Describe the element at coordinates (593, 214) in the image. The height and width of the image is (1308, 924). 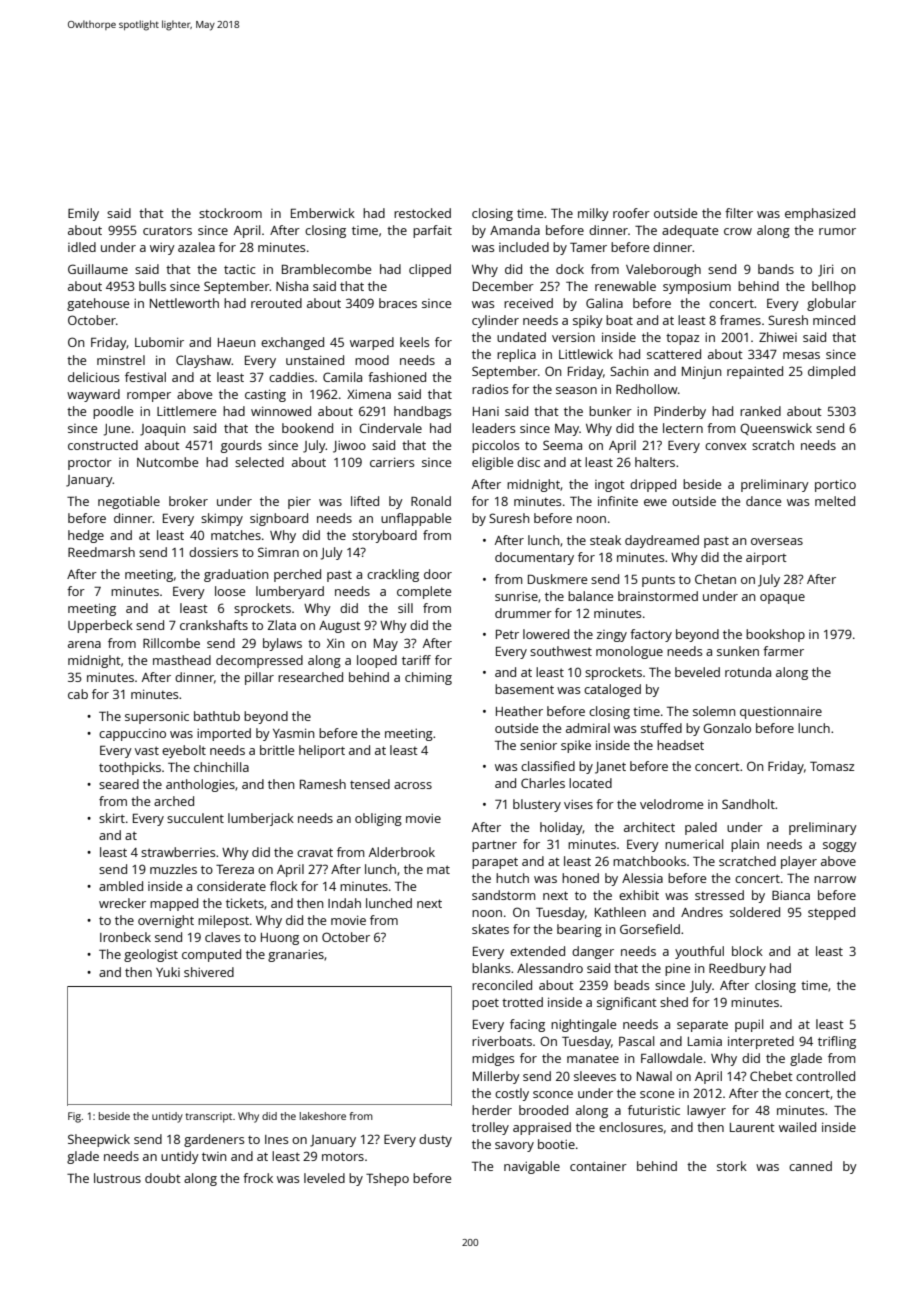
I see `milky` at that location.
